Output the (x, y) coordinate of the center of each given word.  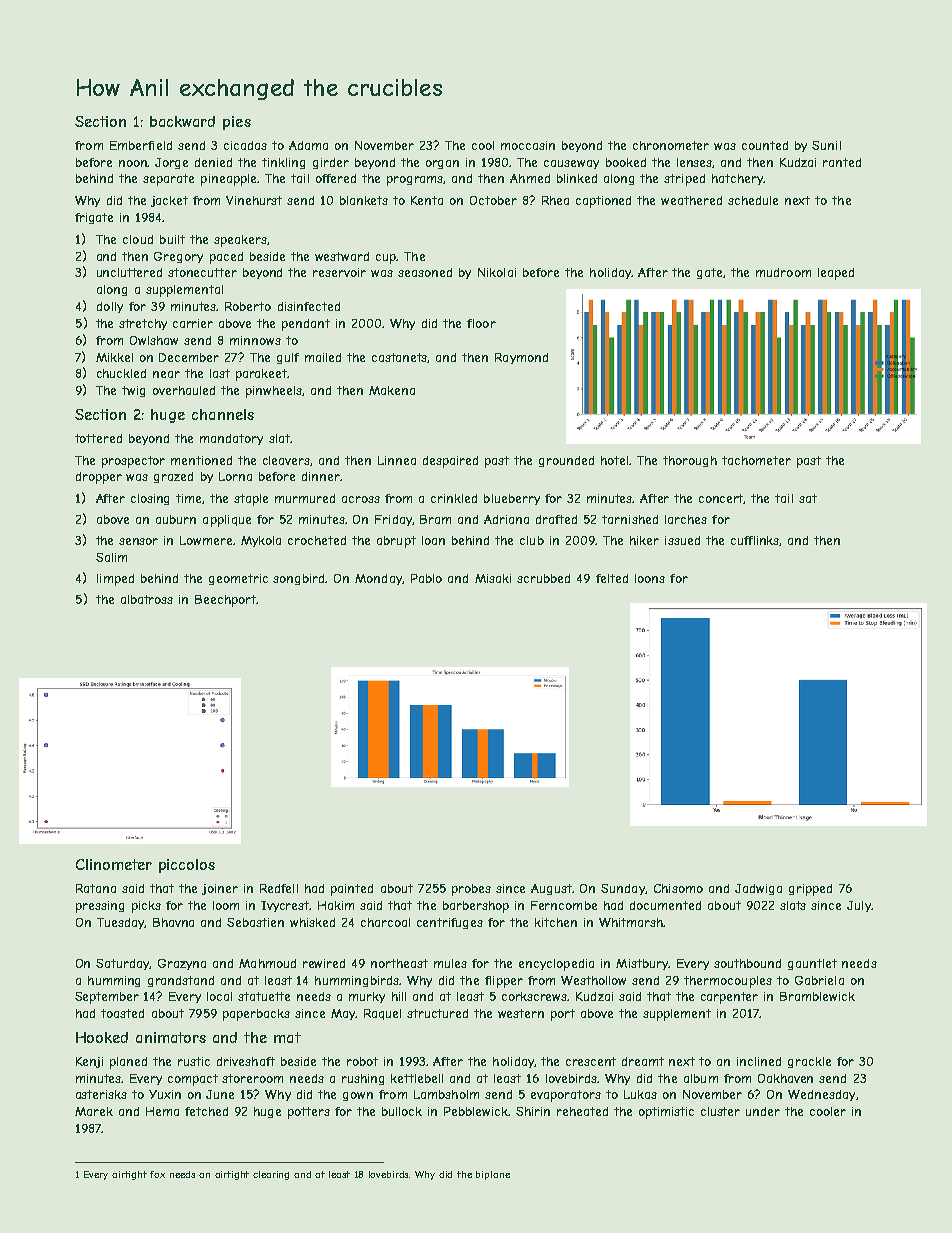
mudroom (783, 272)
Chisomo (678, 888)
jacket (169, 201)
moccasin (528, 145)
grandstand (181, 981)
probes (471, 890)
